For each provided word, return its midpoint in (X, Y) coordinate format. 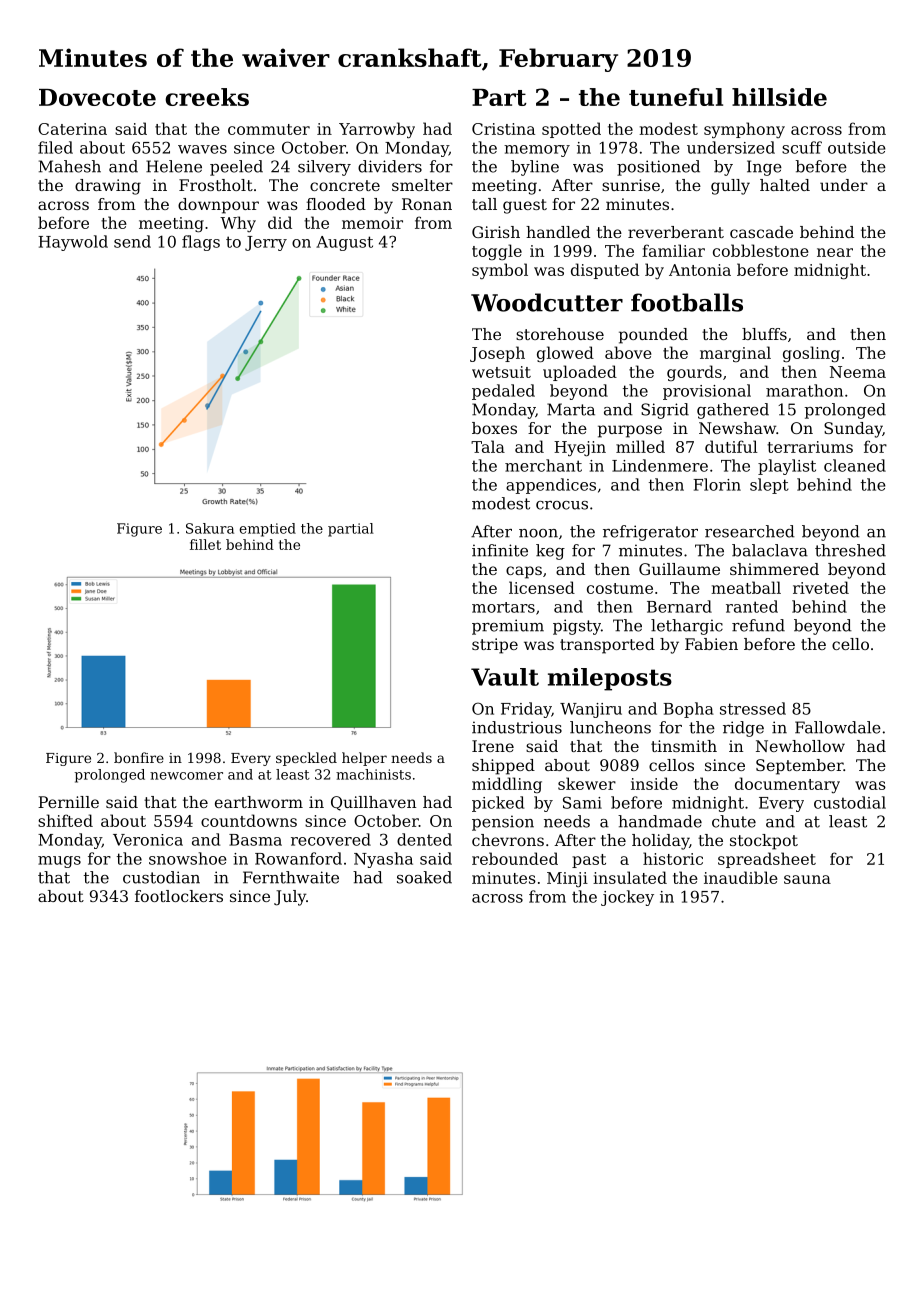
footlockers (179, 896)
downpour (218, 206)
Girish (496, 232)
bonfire (139, 757)
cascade (761, 232)
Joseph (497, 354)
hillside (779, 97)
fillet (205, 544)
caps (524, 572)
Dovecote (97, 97)
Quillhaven (373, 803)
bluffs (764, 334)
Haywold (73, 243)
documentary (787, 785)
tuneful (676, 97)
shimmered (774, 569)
